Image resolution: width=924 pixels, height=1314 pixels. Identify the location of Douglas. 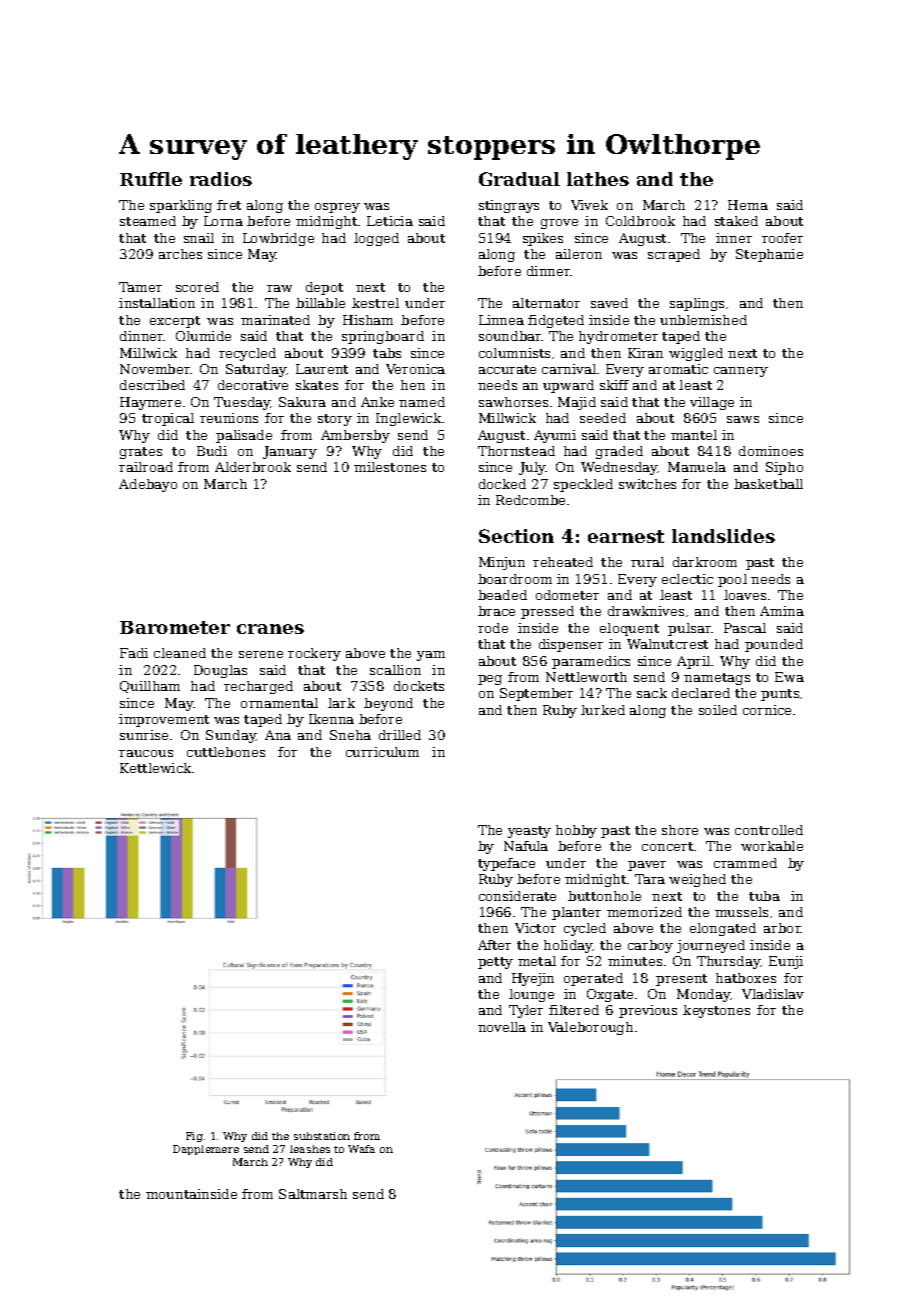
(220, 671).
